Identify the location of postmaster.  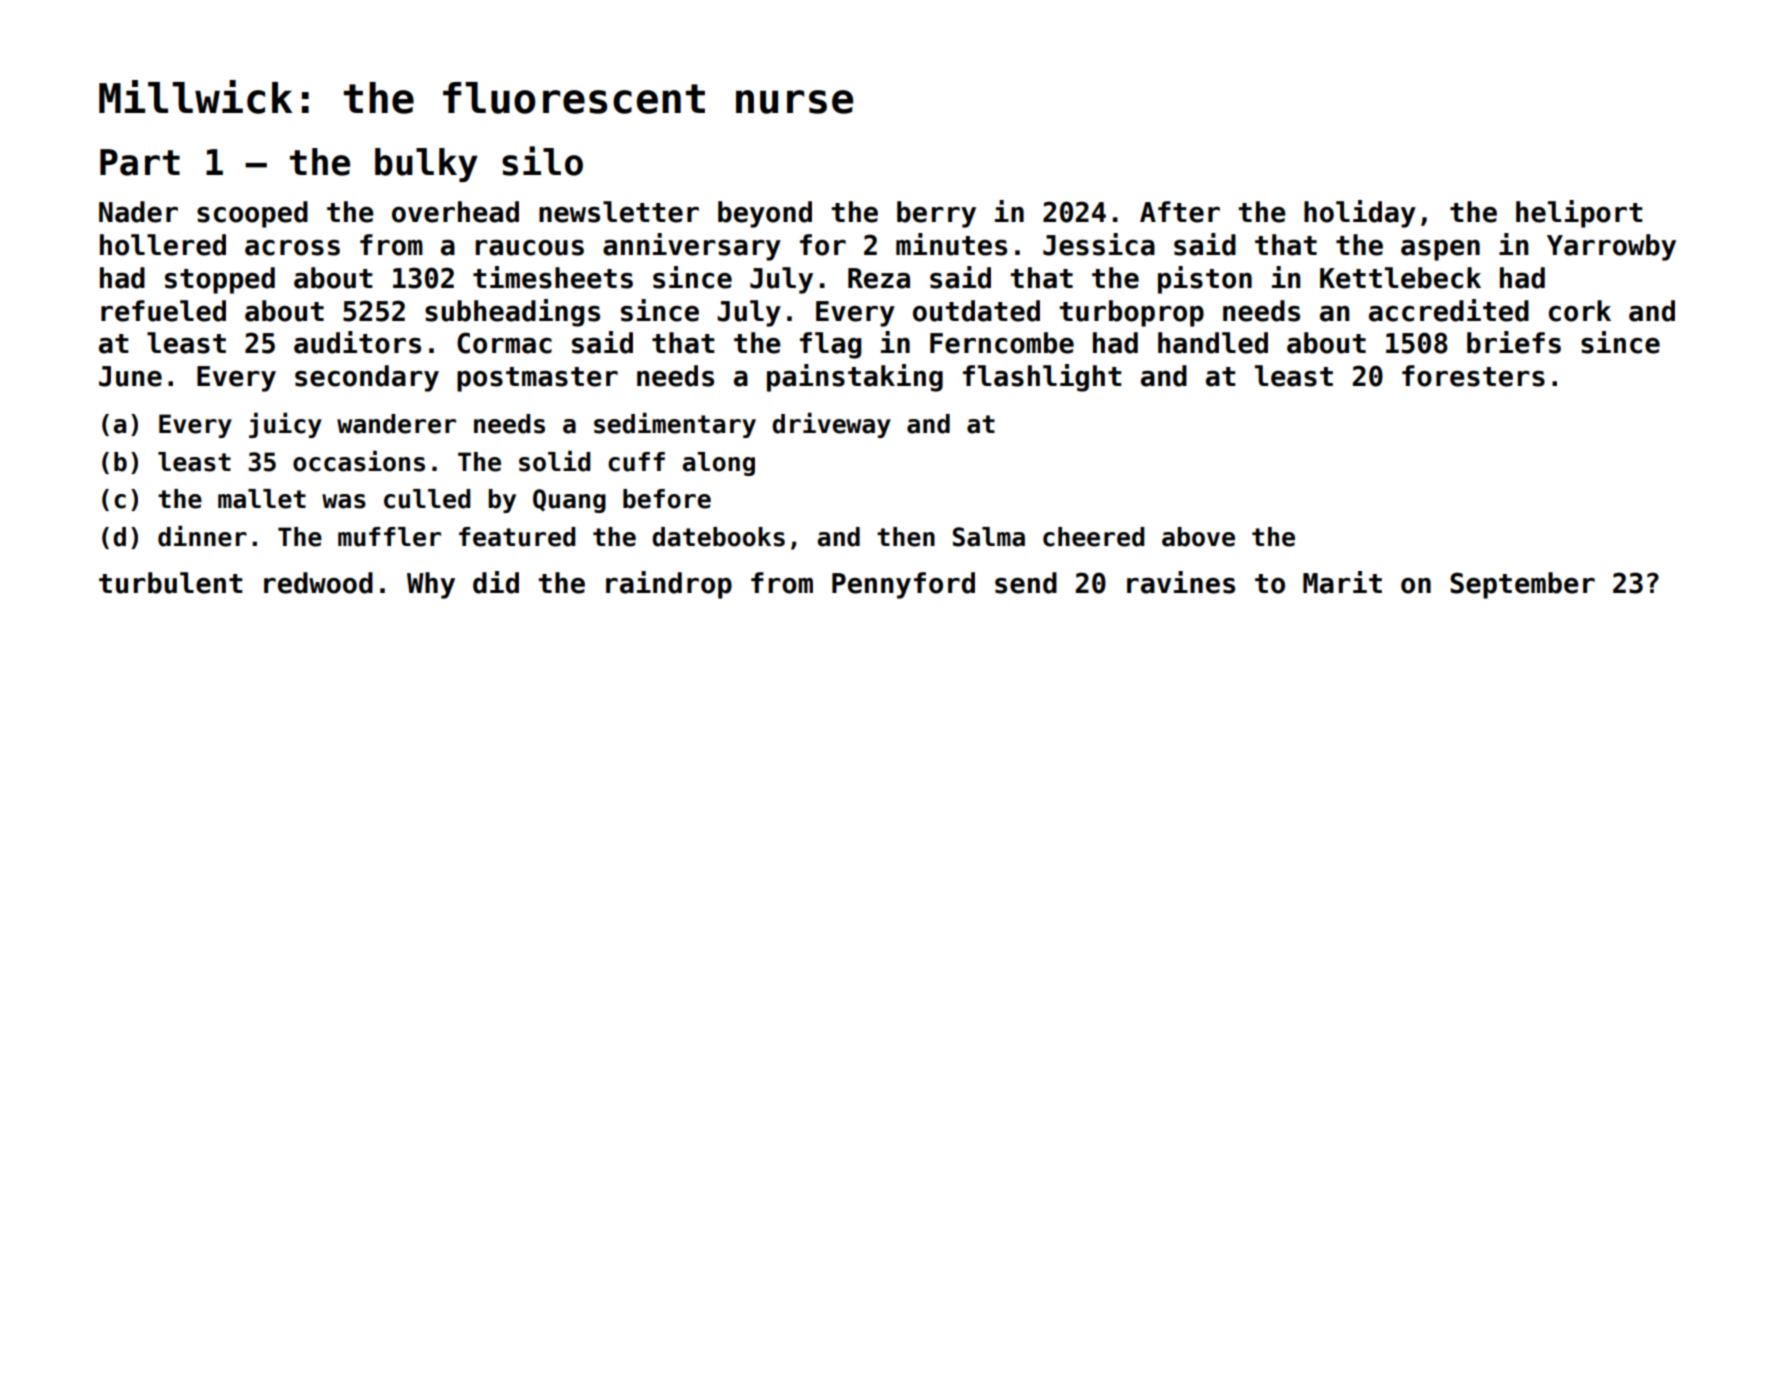
(537, 379).
